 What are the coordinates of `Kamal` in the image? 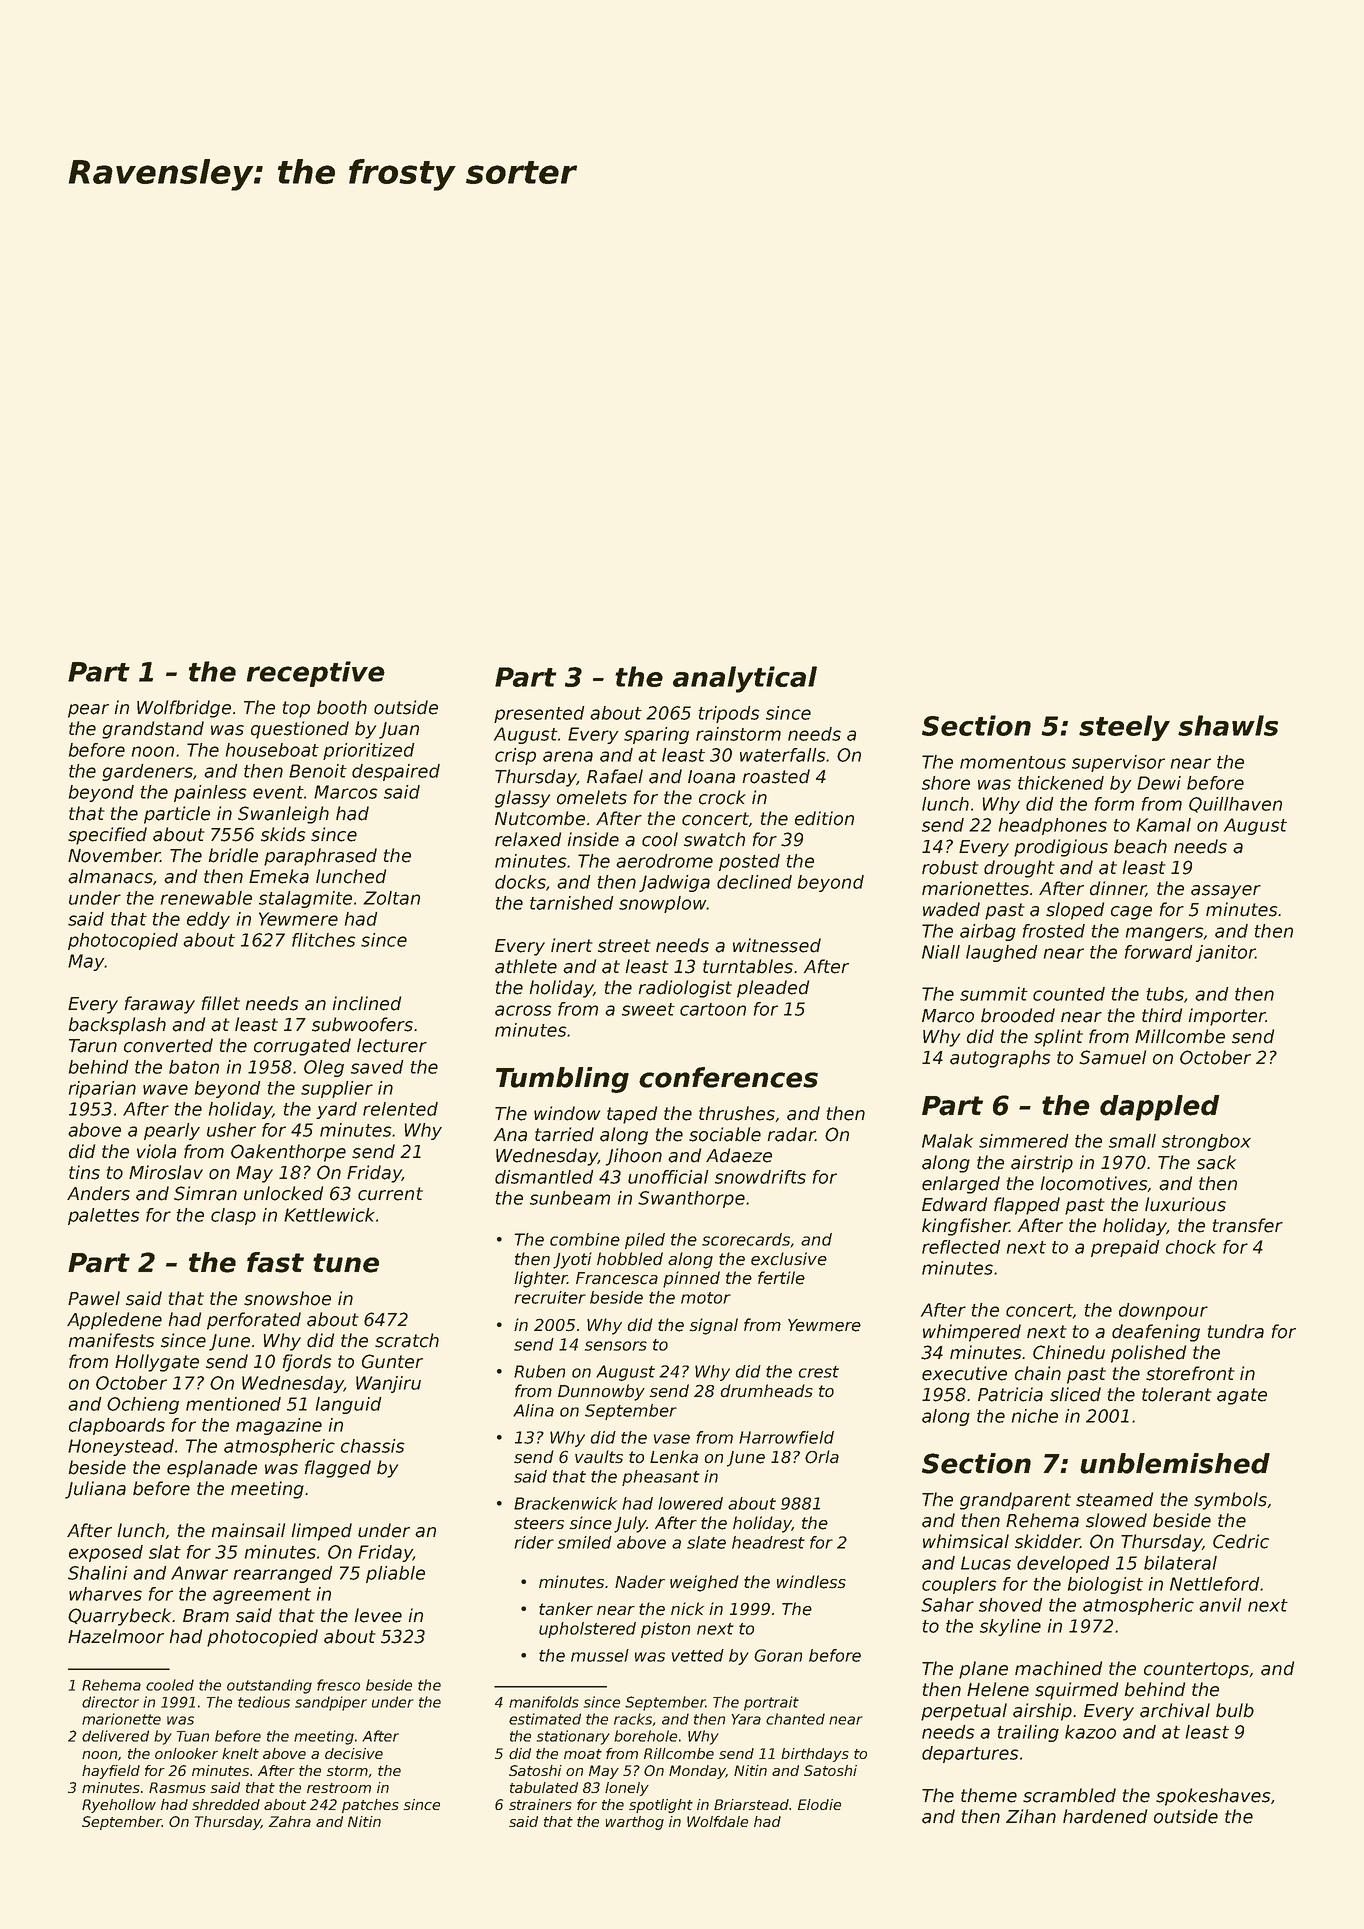 It's located at (1163, 825).
